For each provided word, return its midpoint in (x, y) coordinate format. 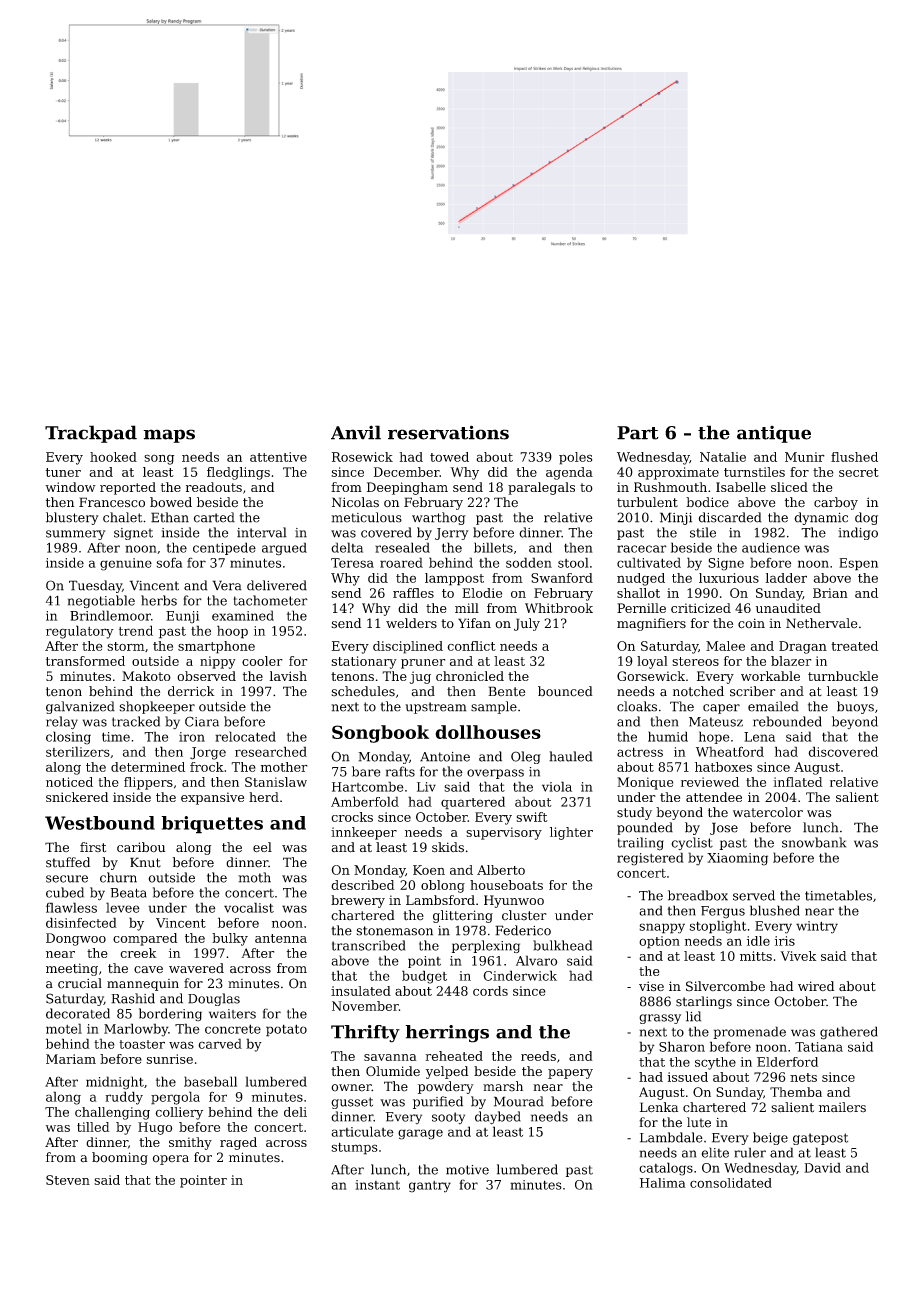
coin (751, 623)
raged (238, 1143)
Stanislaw (276, 782)
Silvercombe (725, 986)
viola (557, 786)
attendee (714, 797)
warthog (439, 518)
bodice (707, 502)
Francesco (112, 502)
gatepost (820, 1139)
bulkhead (562, 945)
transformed (85, 661)
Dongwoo (76, 939)
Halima (663, 1183)
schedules (363, 691)
